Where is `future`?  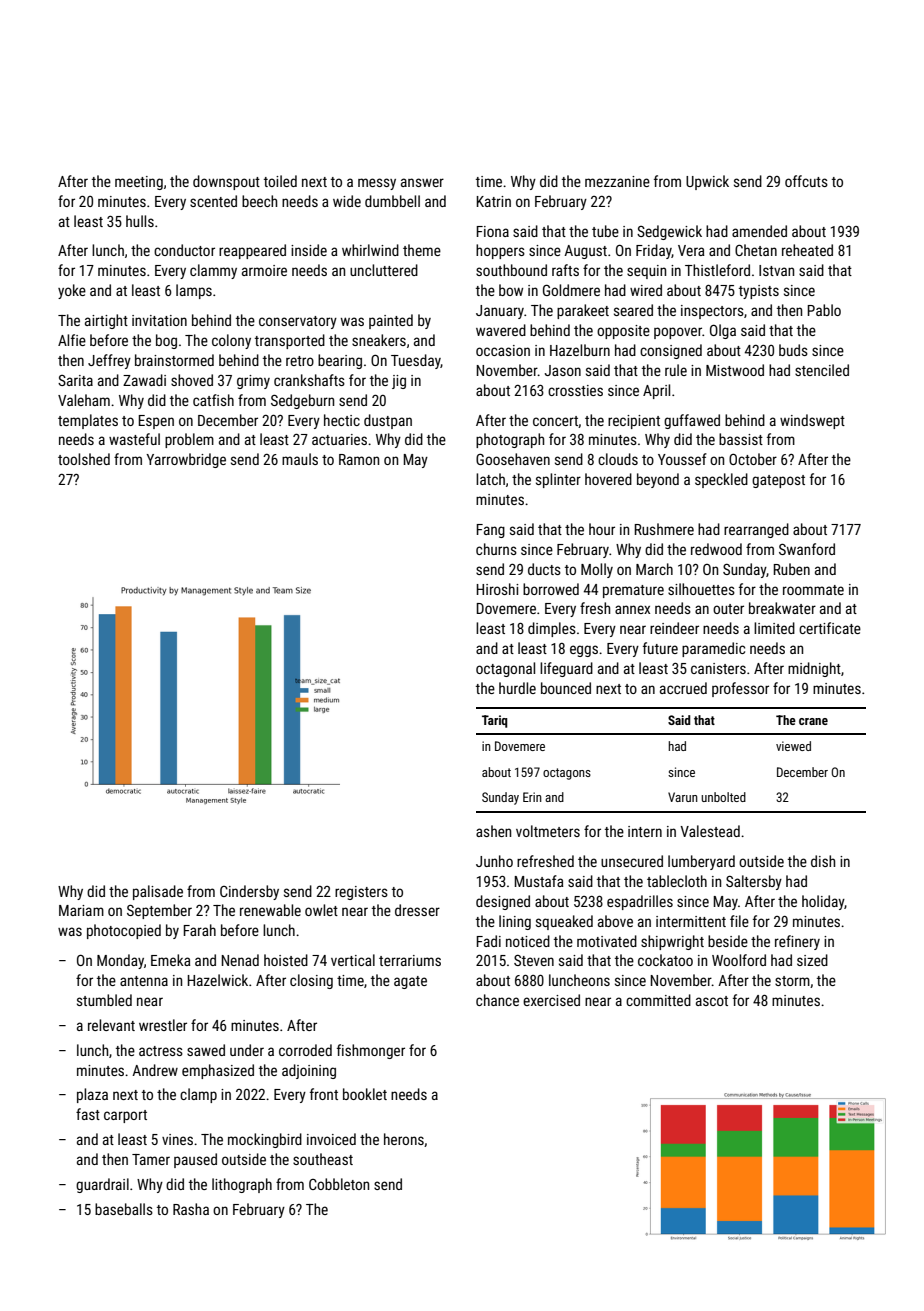 future is located at coordinates (660, 648).
